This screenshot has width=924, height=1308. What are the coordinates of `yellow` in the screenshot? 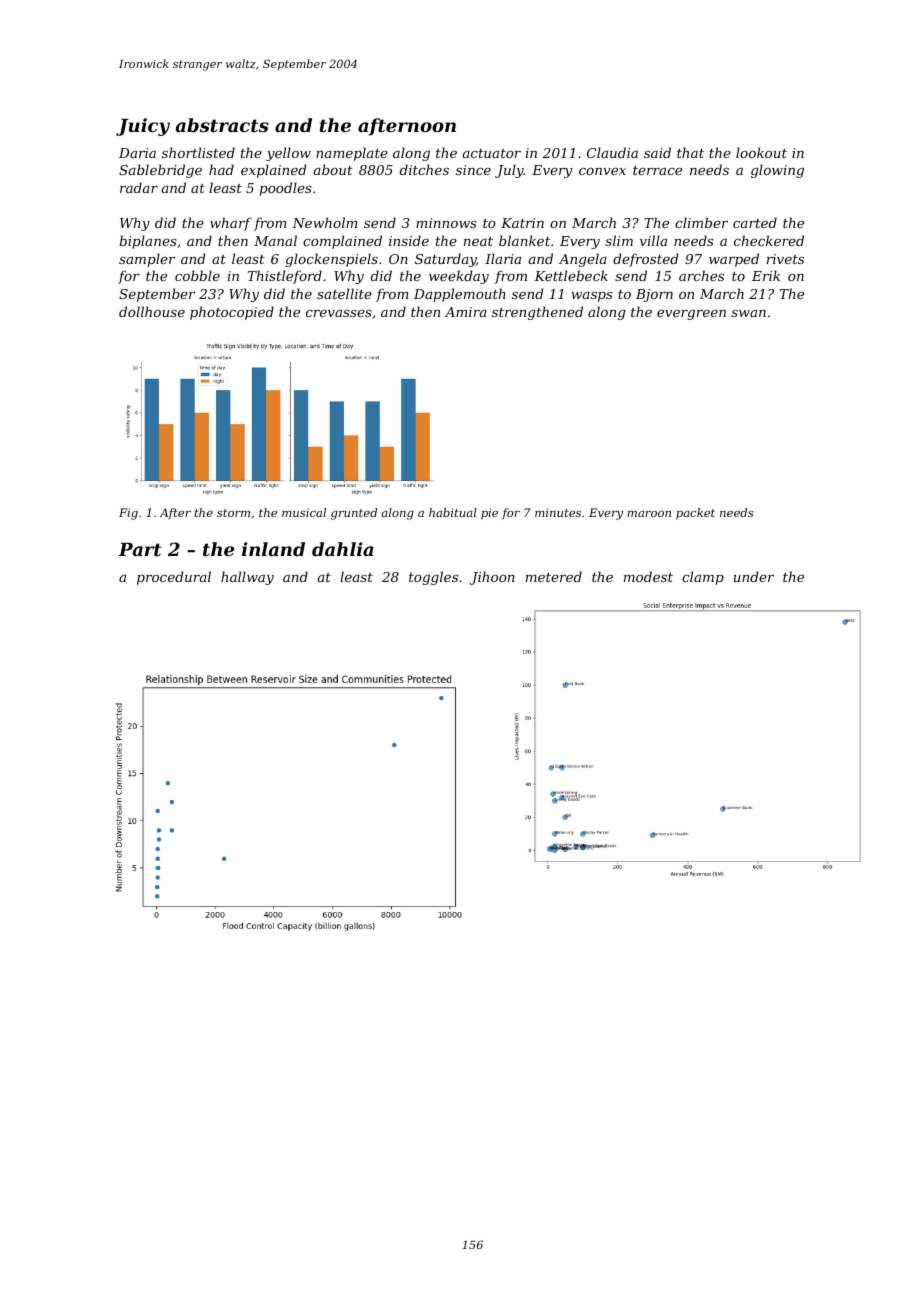 It's located at (288, 154).
